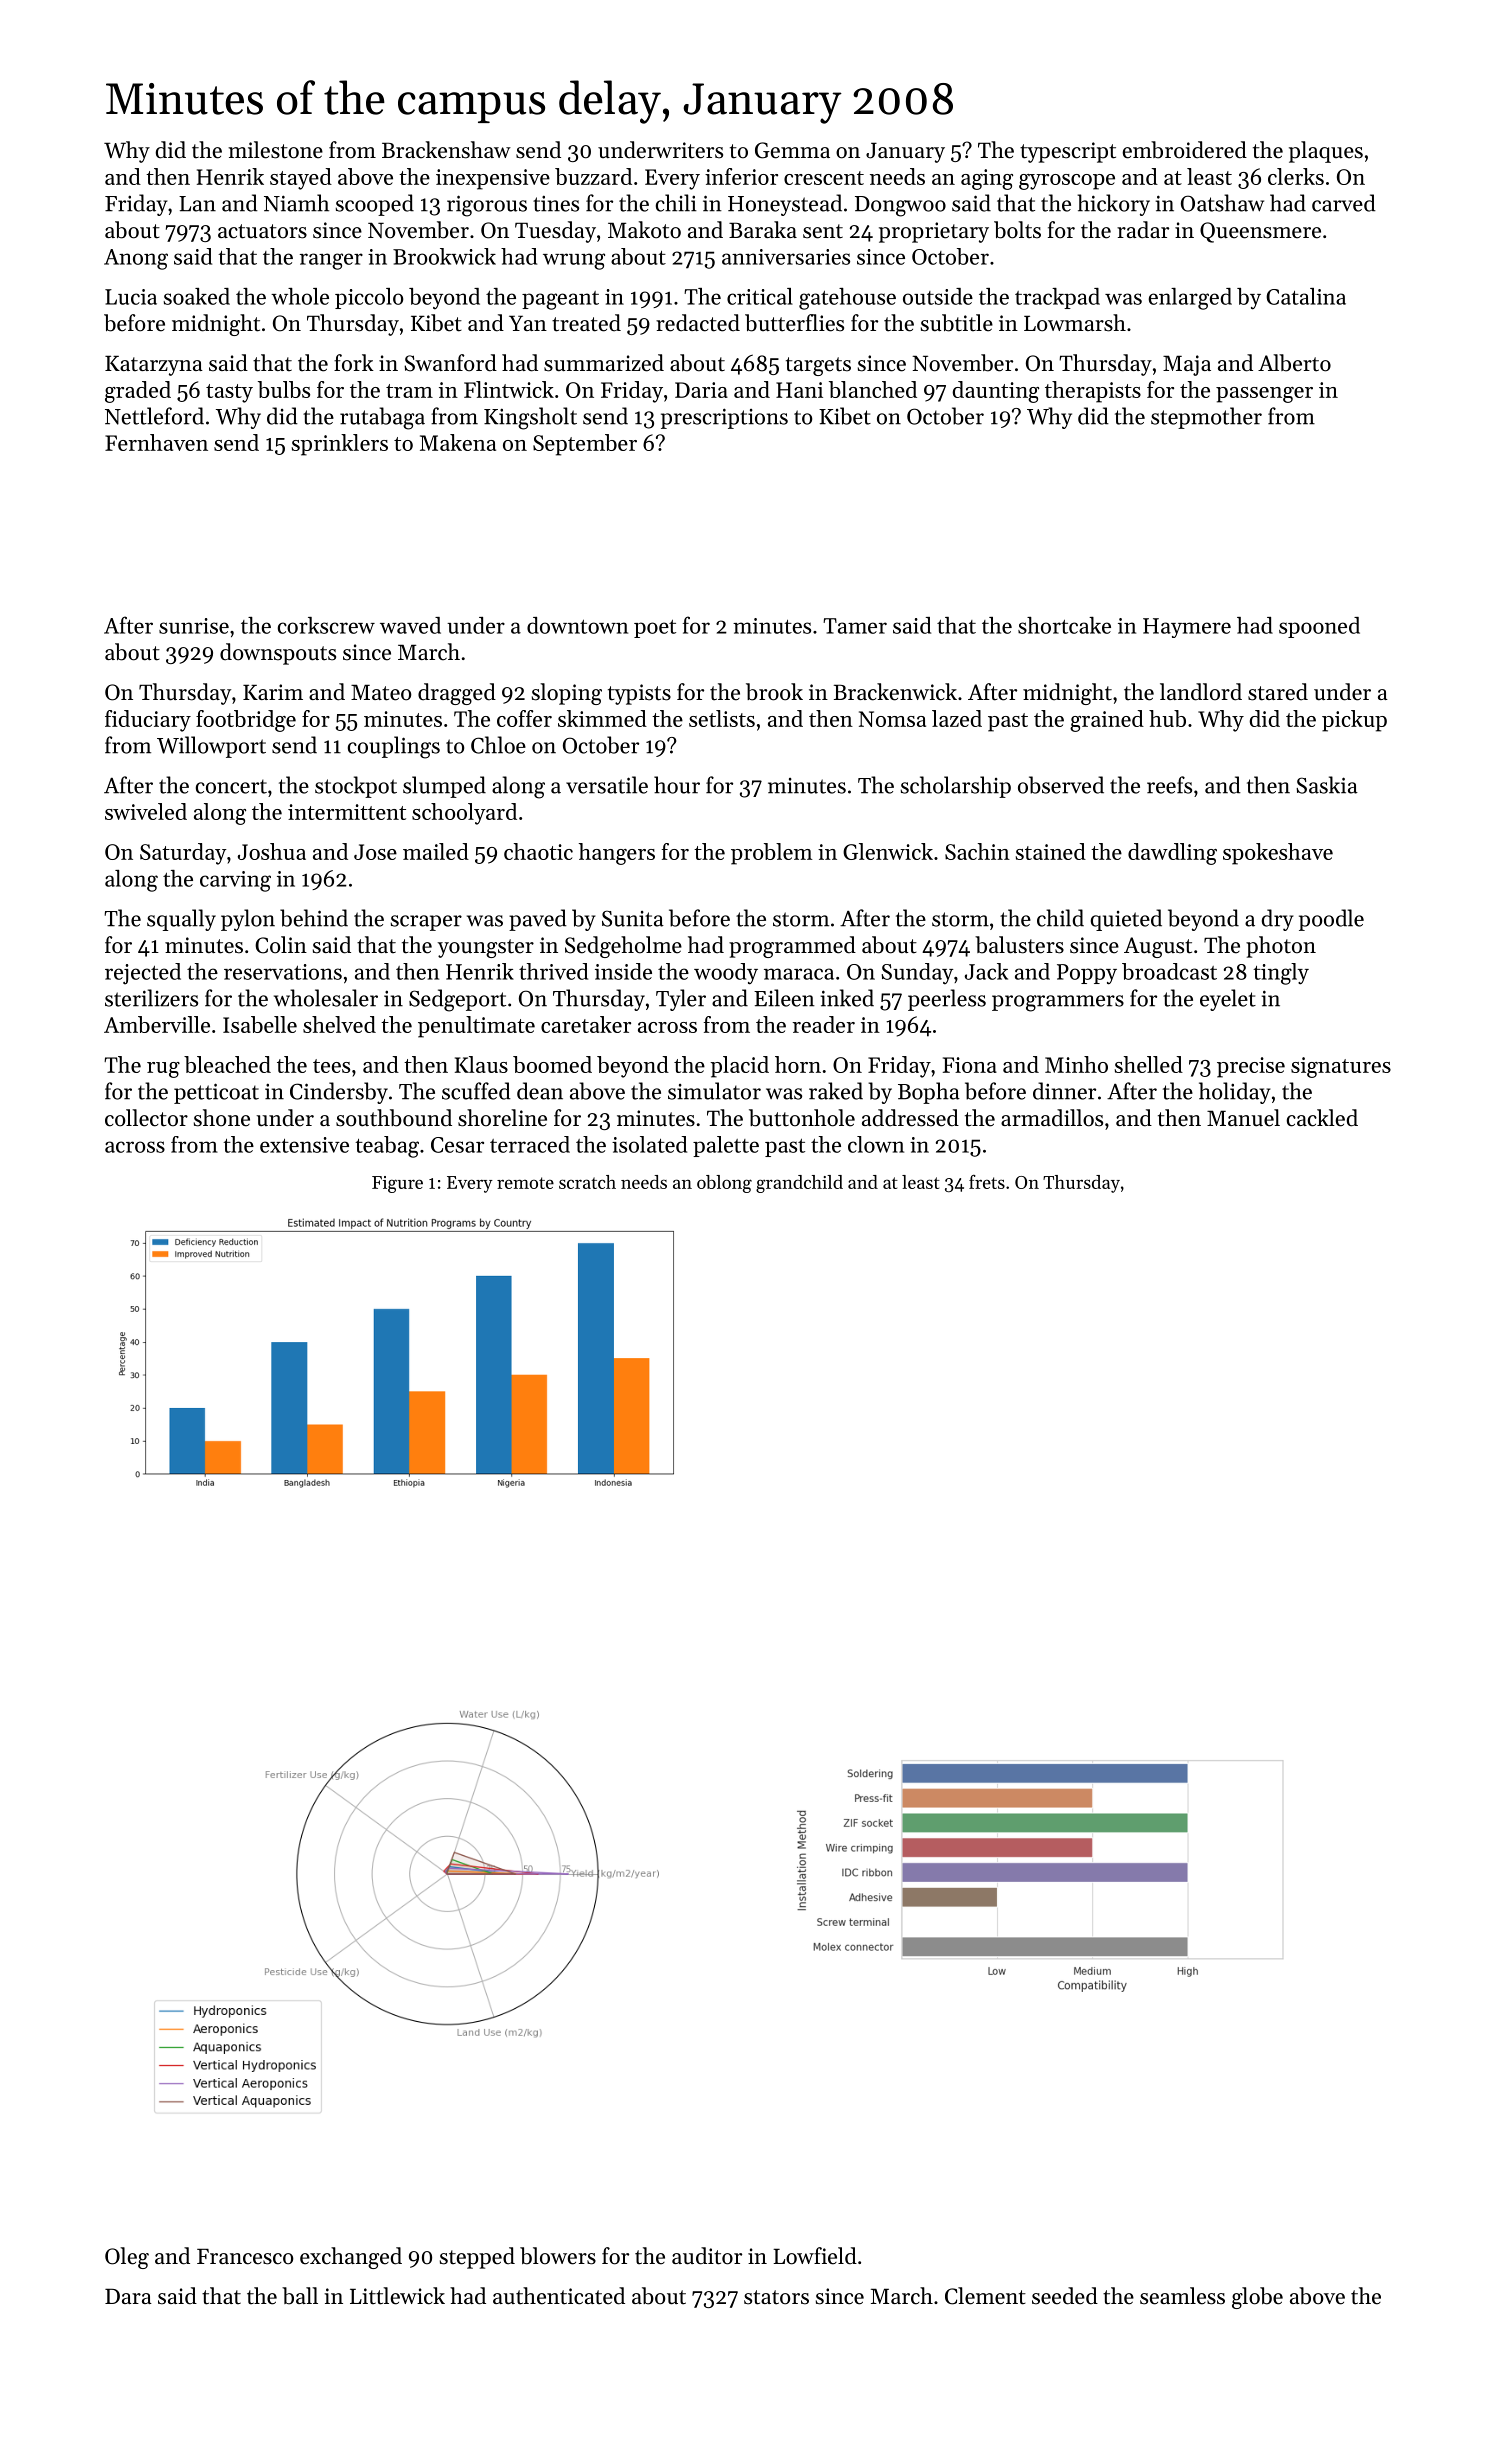  What do you see at coordinates (1322, 1118) in the image?
I see `cackled` at bounding box center [1322, 1118].
